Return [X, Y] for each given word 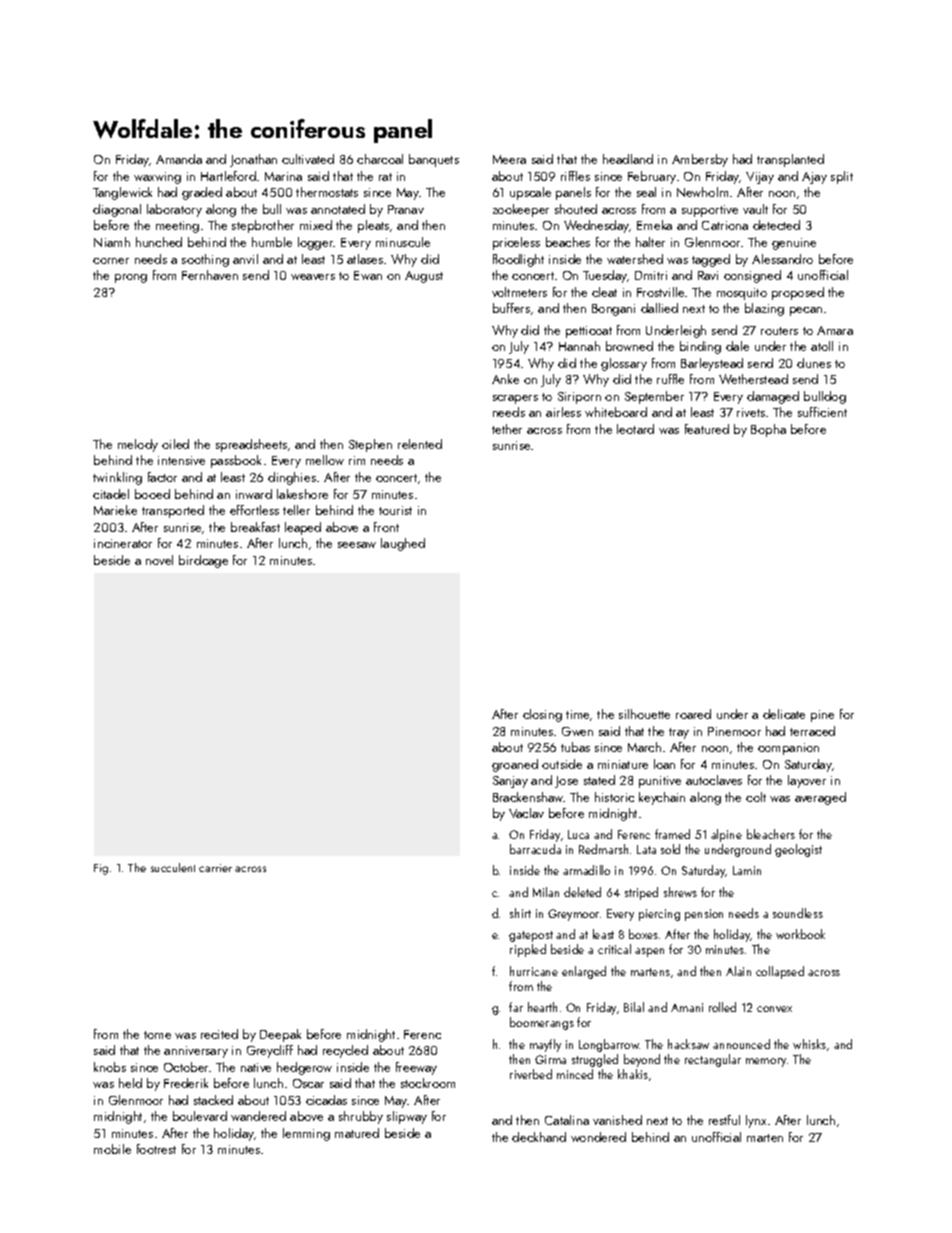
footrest [156, 1149]
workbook [800, 934]
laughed [403, 544]
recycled [345, 1051]
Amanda [179, 159]
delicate [784, 714]
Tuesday [605, 276]
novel [159, 560]
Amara [835, 330]
